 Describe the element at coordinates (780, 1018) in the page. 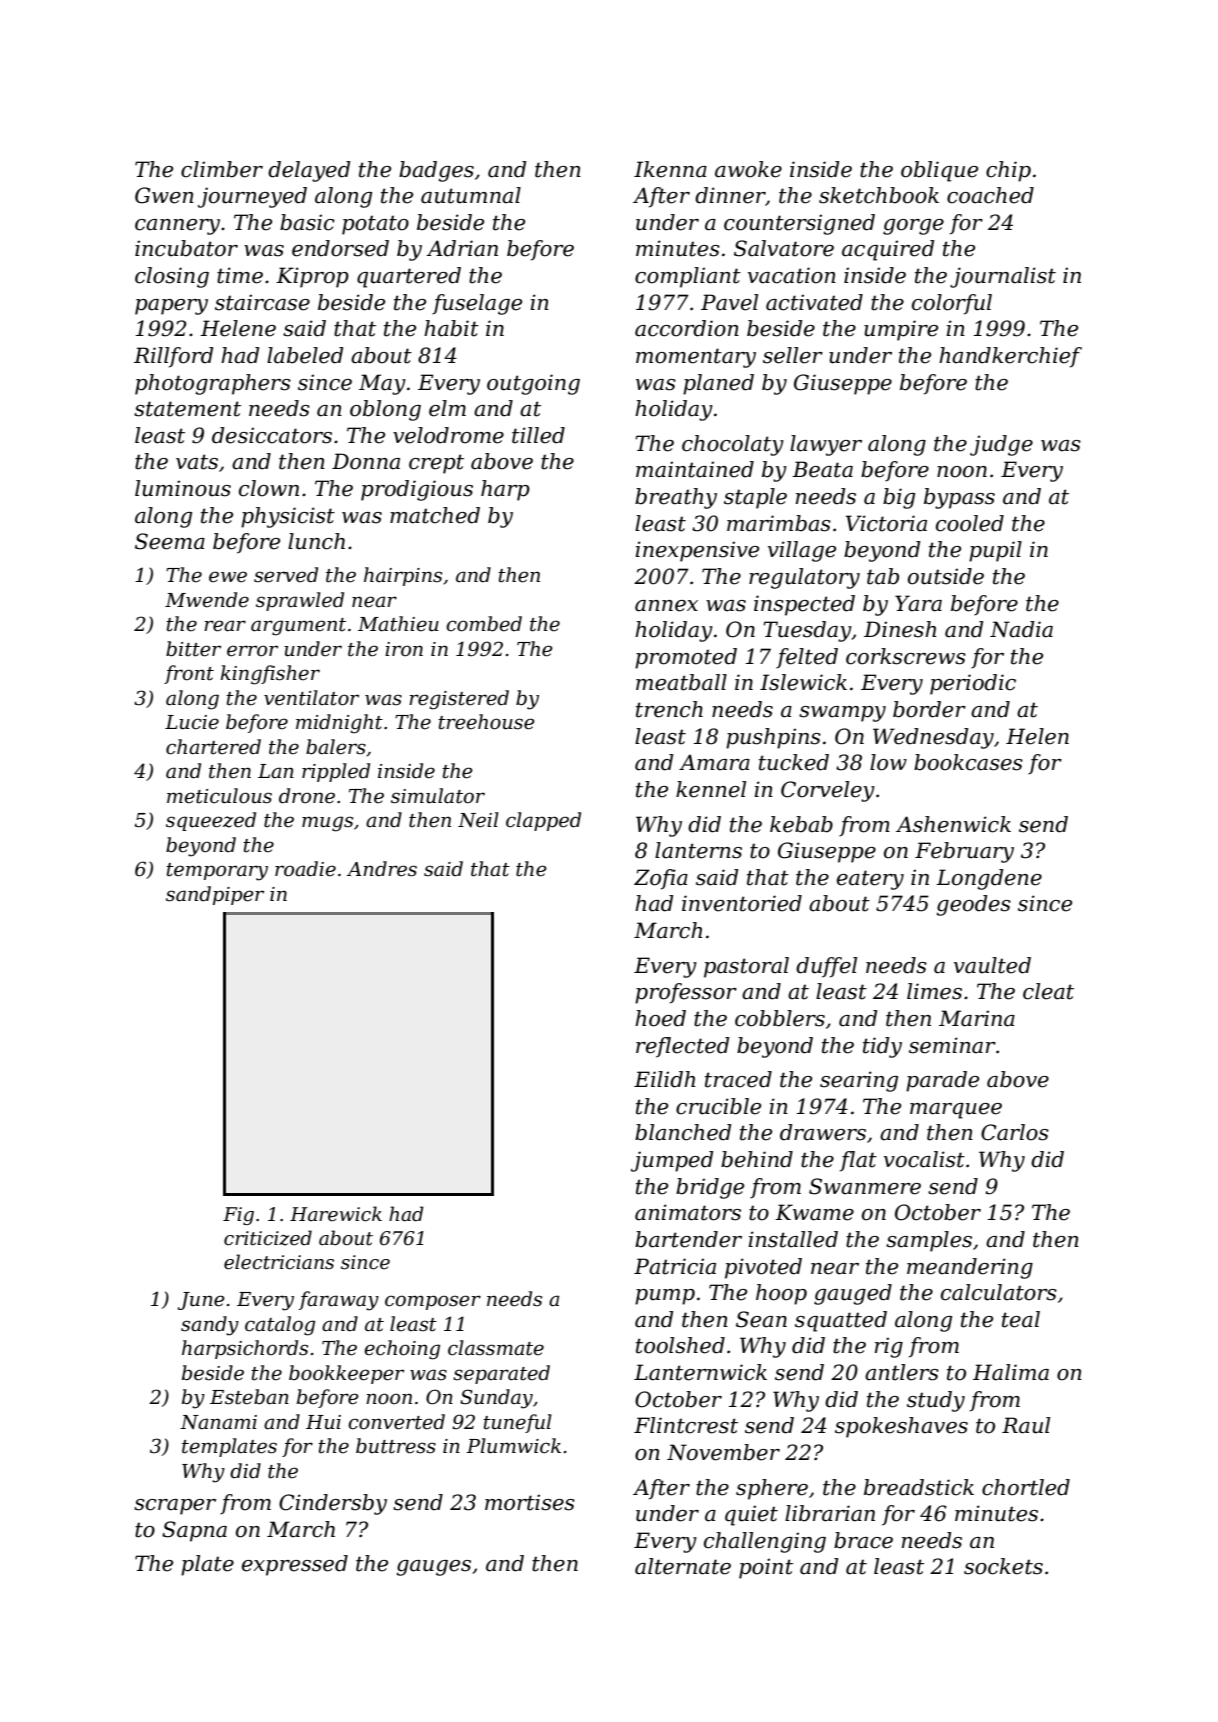

I see `cobblers` at that location.
